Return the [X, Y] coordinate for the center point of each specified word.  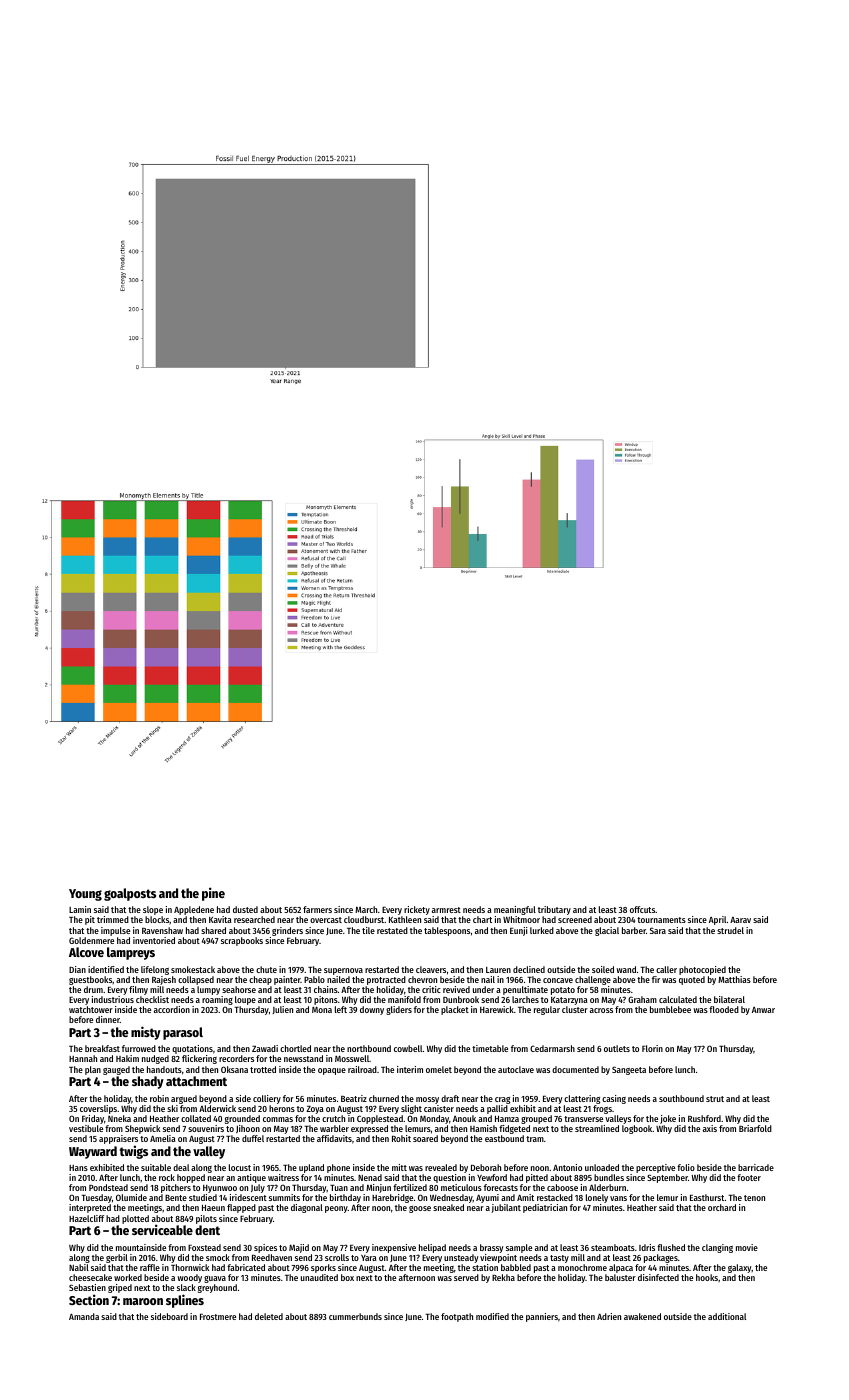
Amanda [84, 1316]
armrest [446, 910]
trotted [263, 1069]
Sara [658, 930]
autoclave [516, 1069]
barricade [756, 1167]
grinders [287, 931]
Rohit [401, 1138]
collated [196, 1118]
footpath [457, 1317]
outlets [617, 1048]
